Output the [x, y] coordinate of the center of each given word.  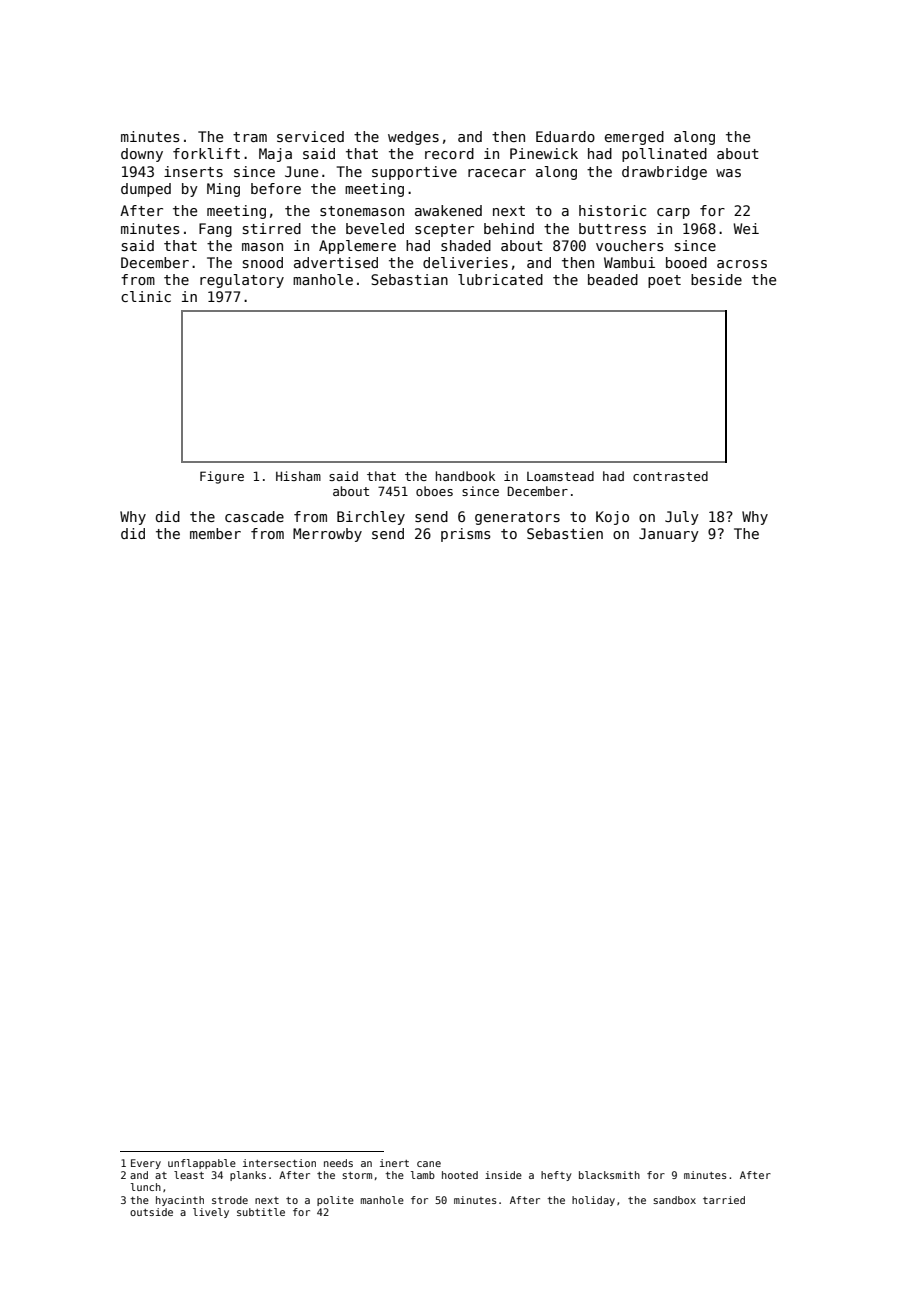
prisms [466, 535]
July [682, 518]
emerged [634, 138]
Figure [222, 477]
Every [146, 1164]
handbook [465, 476]
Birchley [371, 518]
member [215, 533]
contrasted [670, 476]
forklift [206, 153]
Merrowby [327, 535]
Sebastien [565, 533]
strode [230, 1200]
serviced [310, 136]
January [669, 535]
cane [429, 1164]
